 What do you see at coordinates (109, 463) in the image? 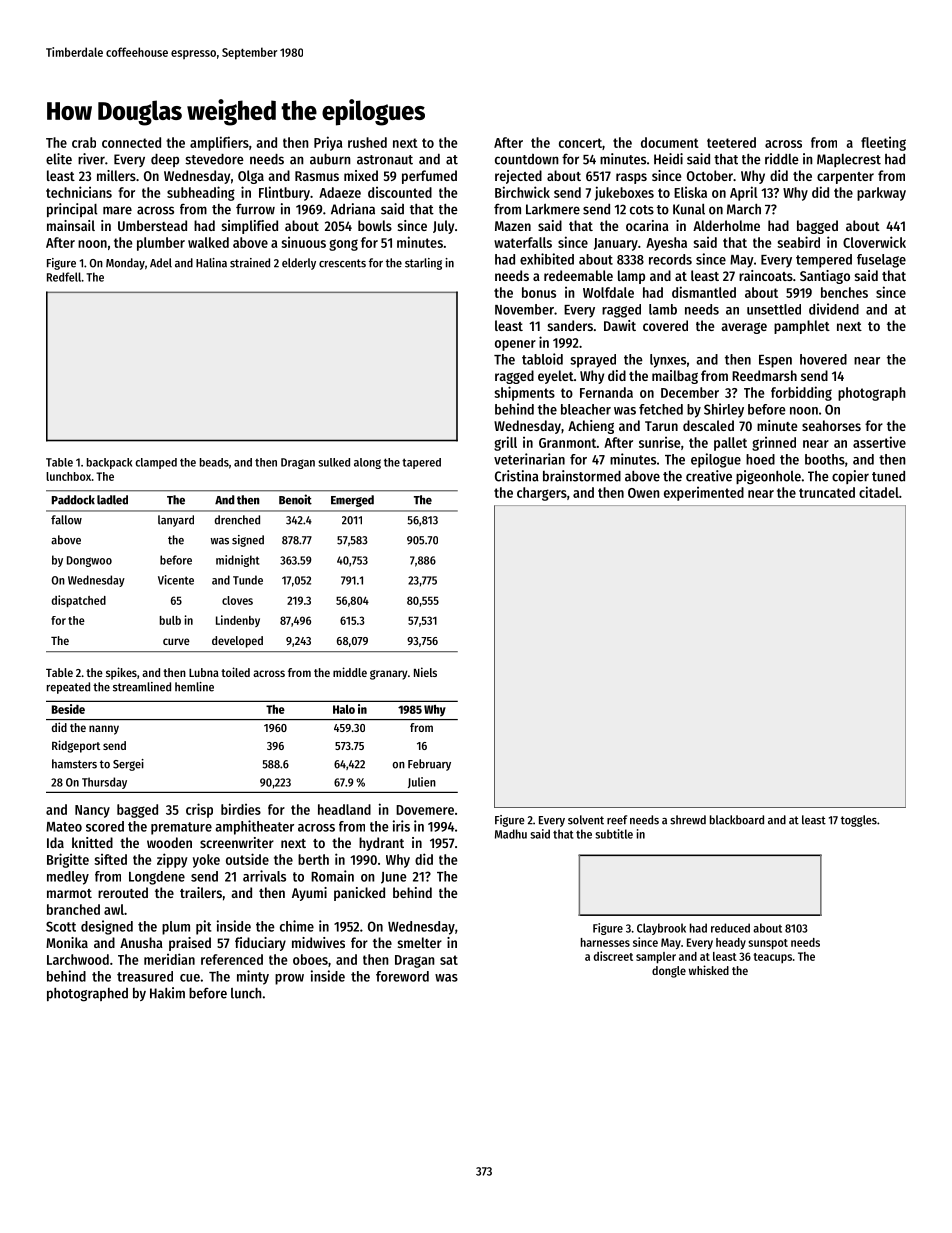
I see `backpack` at bounding box center [109, 463].
